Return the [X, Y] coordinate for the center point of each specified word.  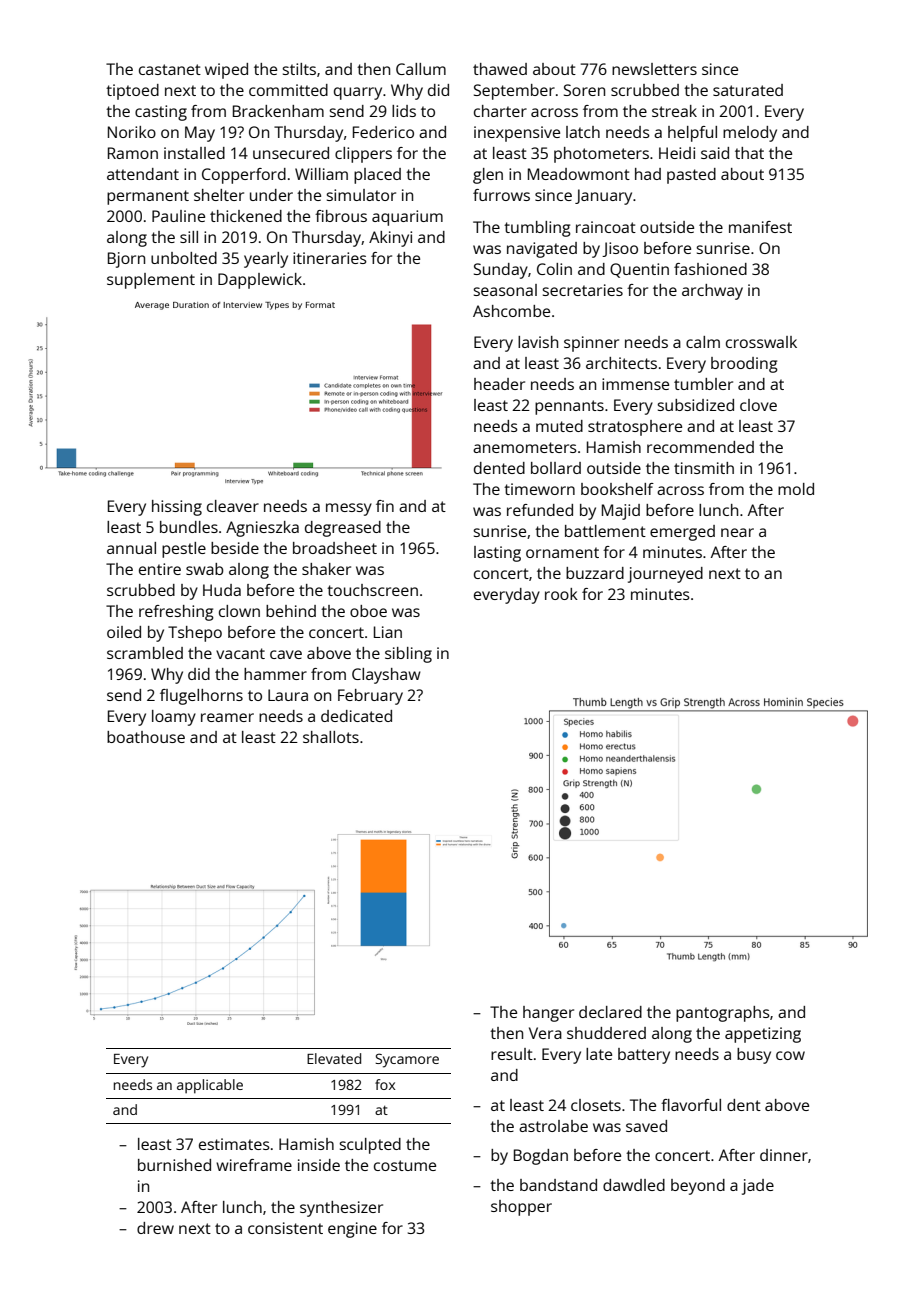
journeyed [665, 575]
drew [155, 1228]
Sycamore [407, 1060]
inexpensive [517, 134]
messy [349, 509]
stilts [299, 69]
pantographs [723, 1014]
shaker [326, 569]
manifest [760, 227]
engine [352, 1230]
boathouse [146, 737]
